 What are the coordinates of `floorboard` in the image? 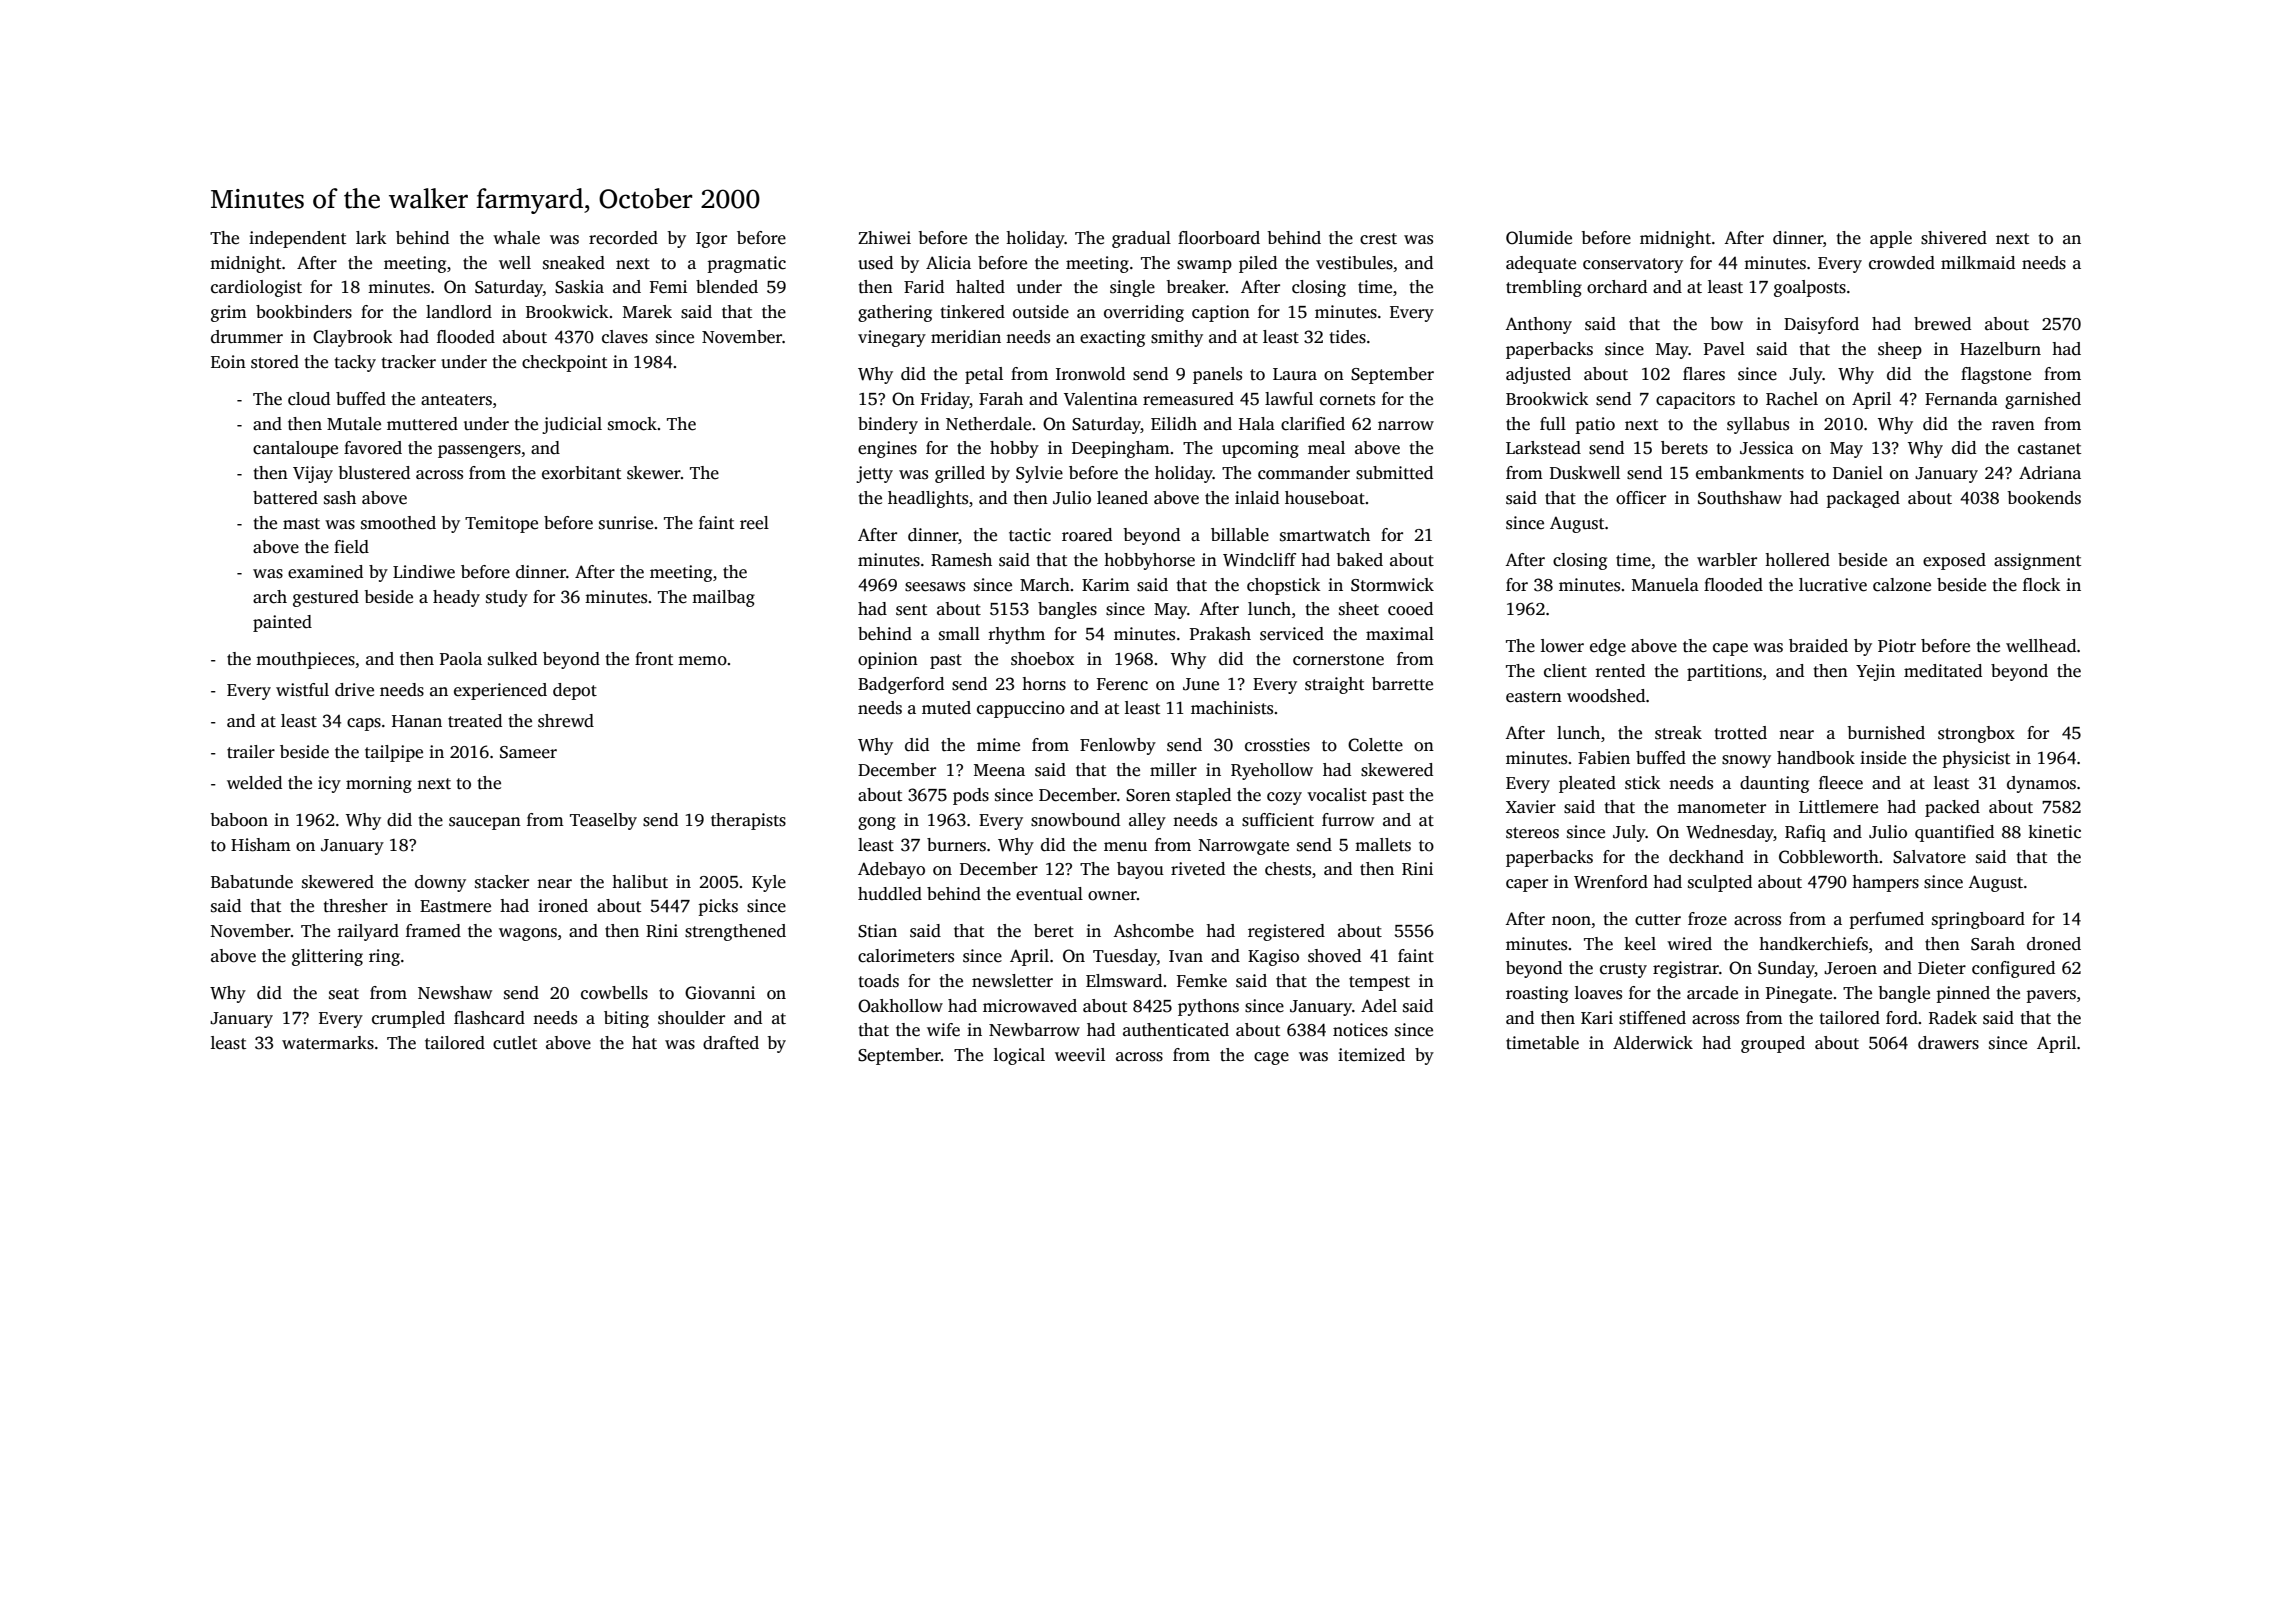 It's located at (1219, 238).
